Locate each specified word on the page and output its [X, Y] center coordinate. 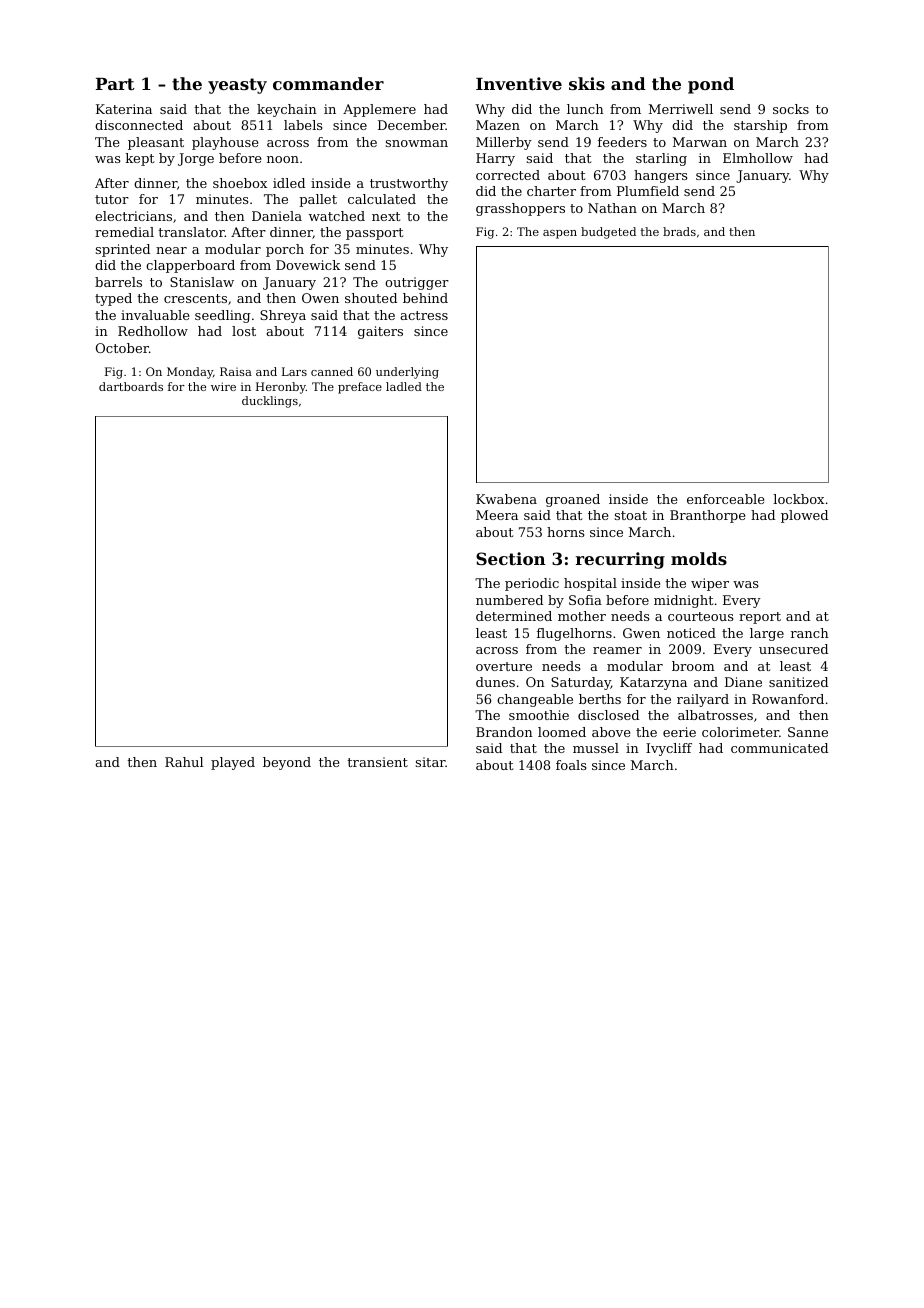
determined [514, 616]
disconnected [139, 125]
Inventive [519, 83]
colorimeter [740, 732]
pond [711, 85]
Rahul [184, 762]
